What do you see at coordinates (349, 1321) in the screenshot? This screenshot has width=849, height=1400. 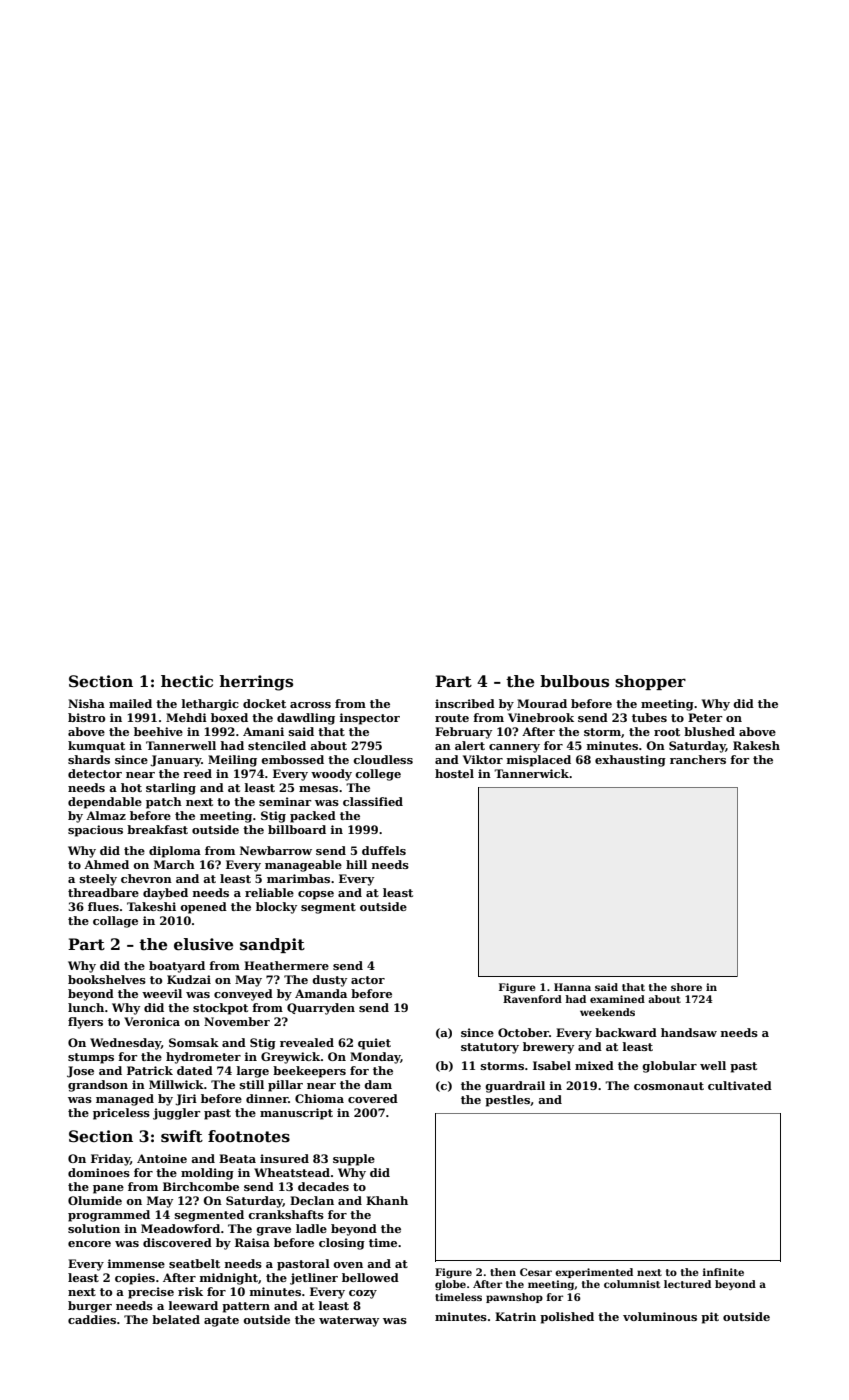 I see `waterway` at bounding box center [349, 1321].
